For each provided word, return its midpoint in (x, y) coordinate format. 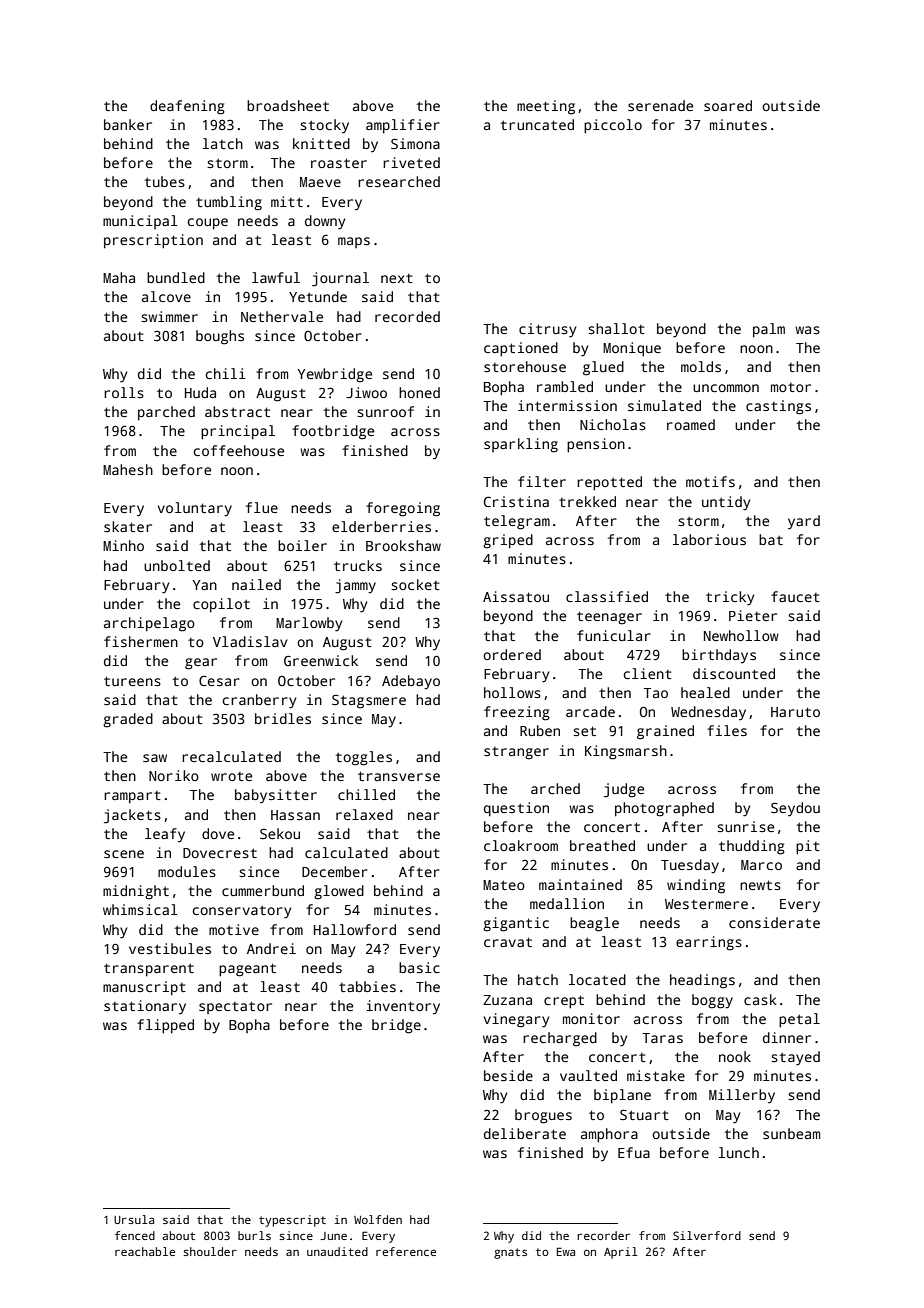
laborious (709, 539)
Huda (200, 392)
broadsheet (288, 105)
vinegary (516, 1020)
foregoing (403, 509)
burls (254, 1235)
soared (728, 105)
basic (419, 967)
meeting (546, 107)
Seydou (795, 809)
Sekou (280, 833)
